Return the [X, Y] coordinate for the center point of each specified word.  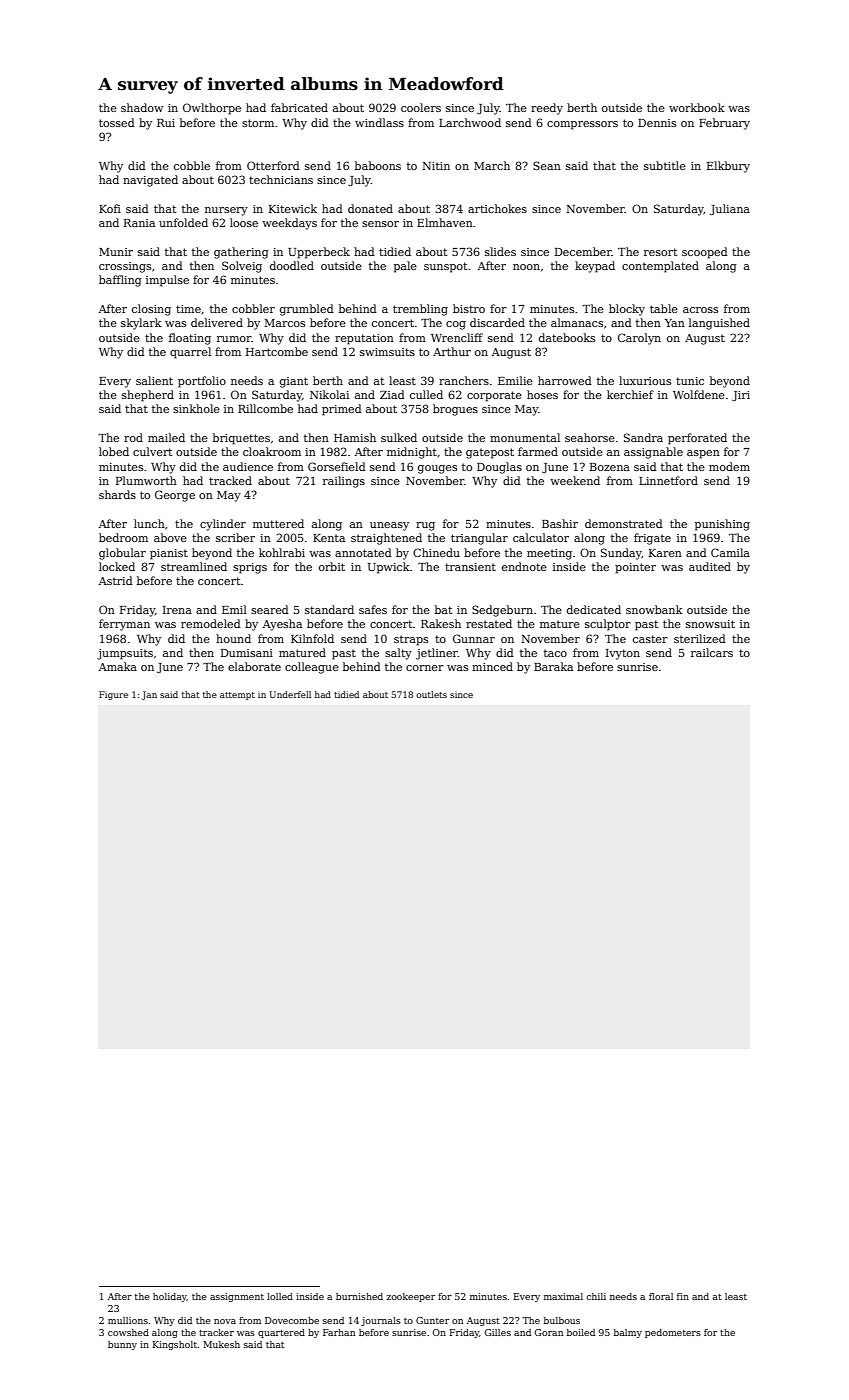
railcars [712, 652]
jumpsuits [125, 654]
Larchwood [470, 122]
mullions [128, 1320]
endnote [524, 566]
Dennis [657, 123]
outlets [431, 694]
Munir [116, 252]
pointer [635, 568]
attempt [237, 696]
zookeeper [410, 1297]
